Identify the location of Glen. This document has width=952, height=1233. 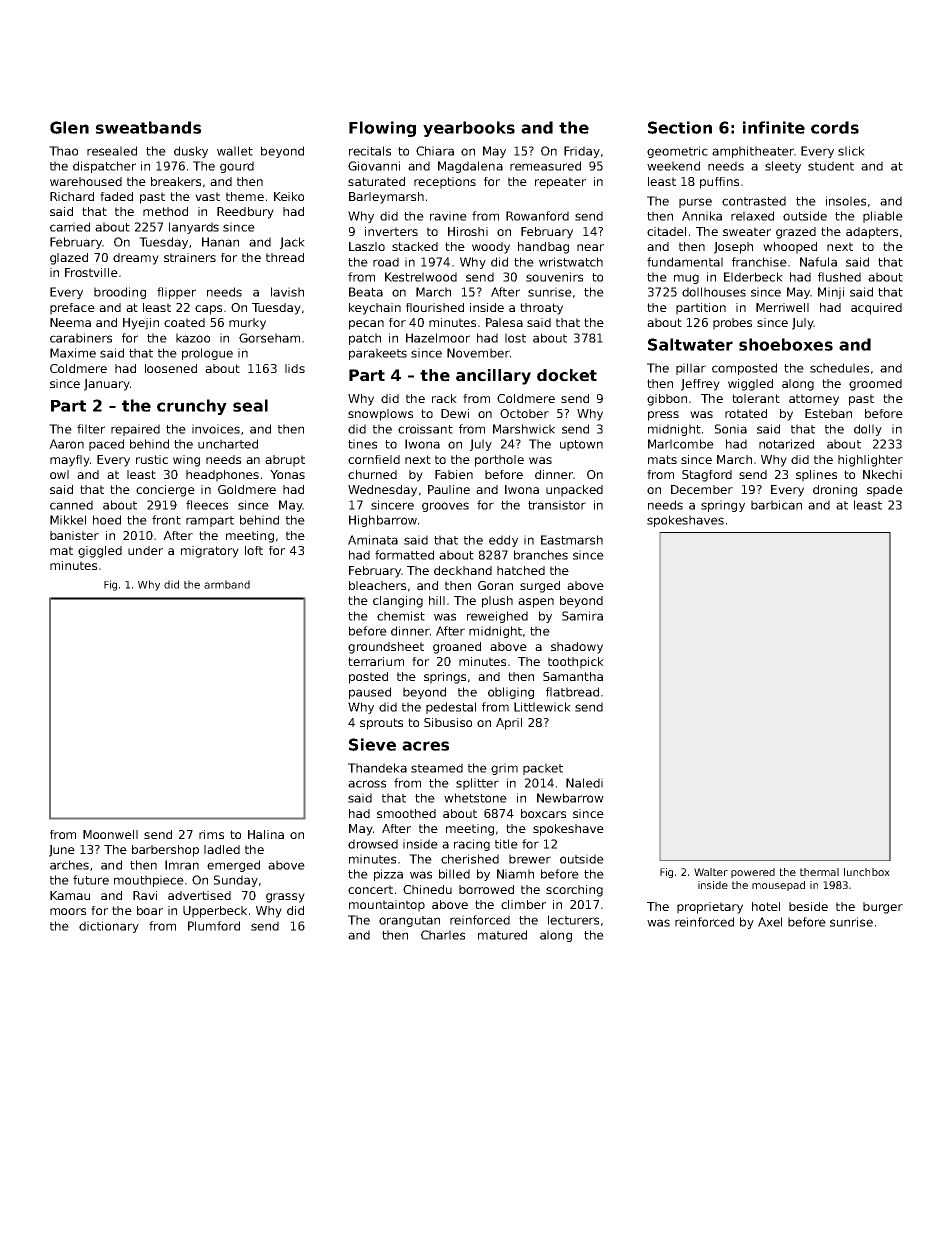
(69, 127).
